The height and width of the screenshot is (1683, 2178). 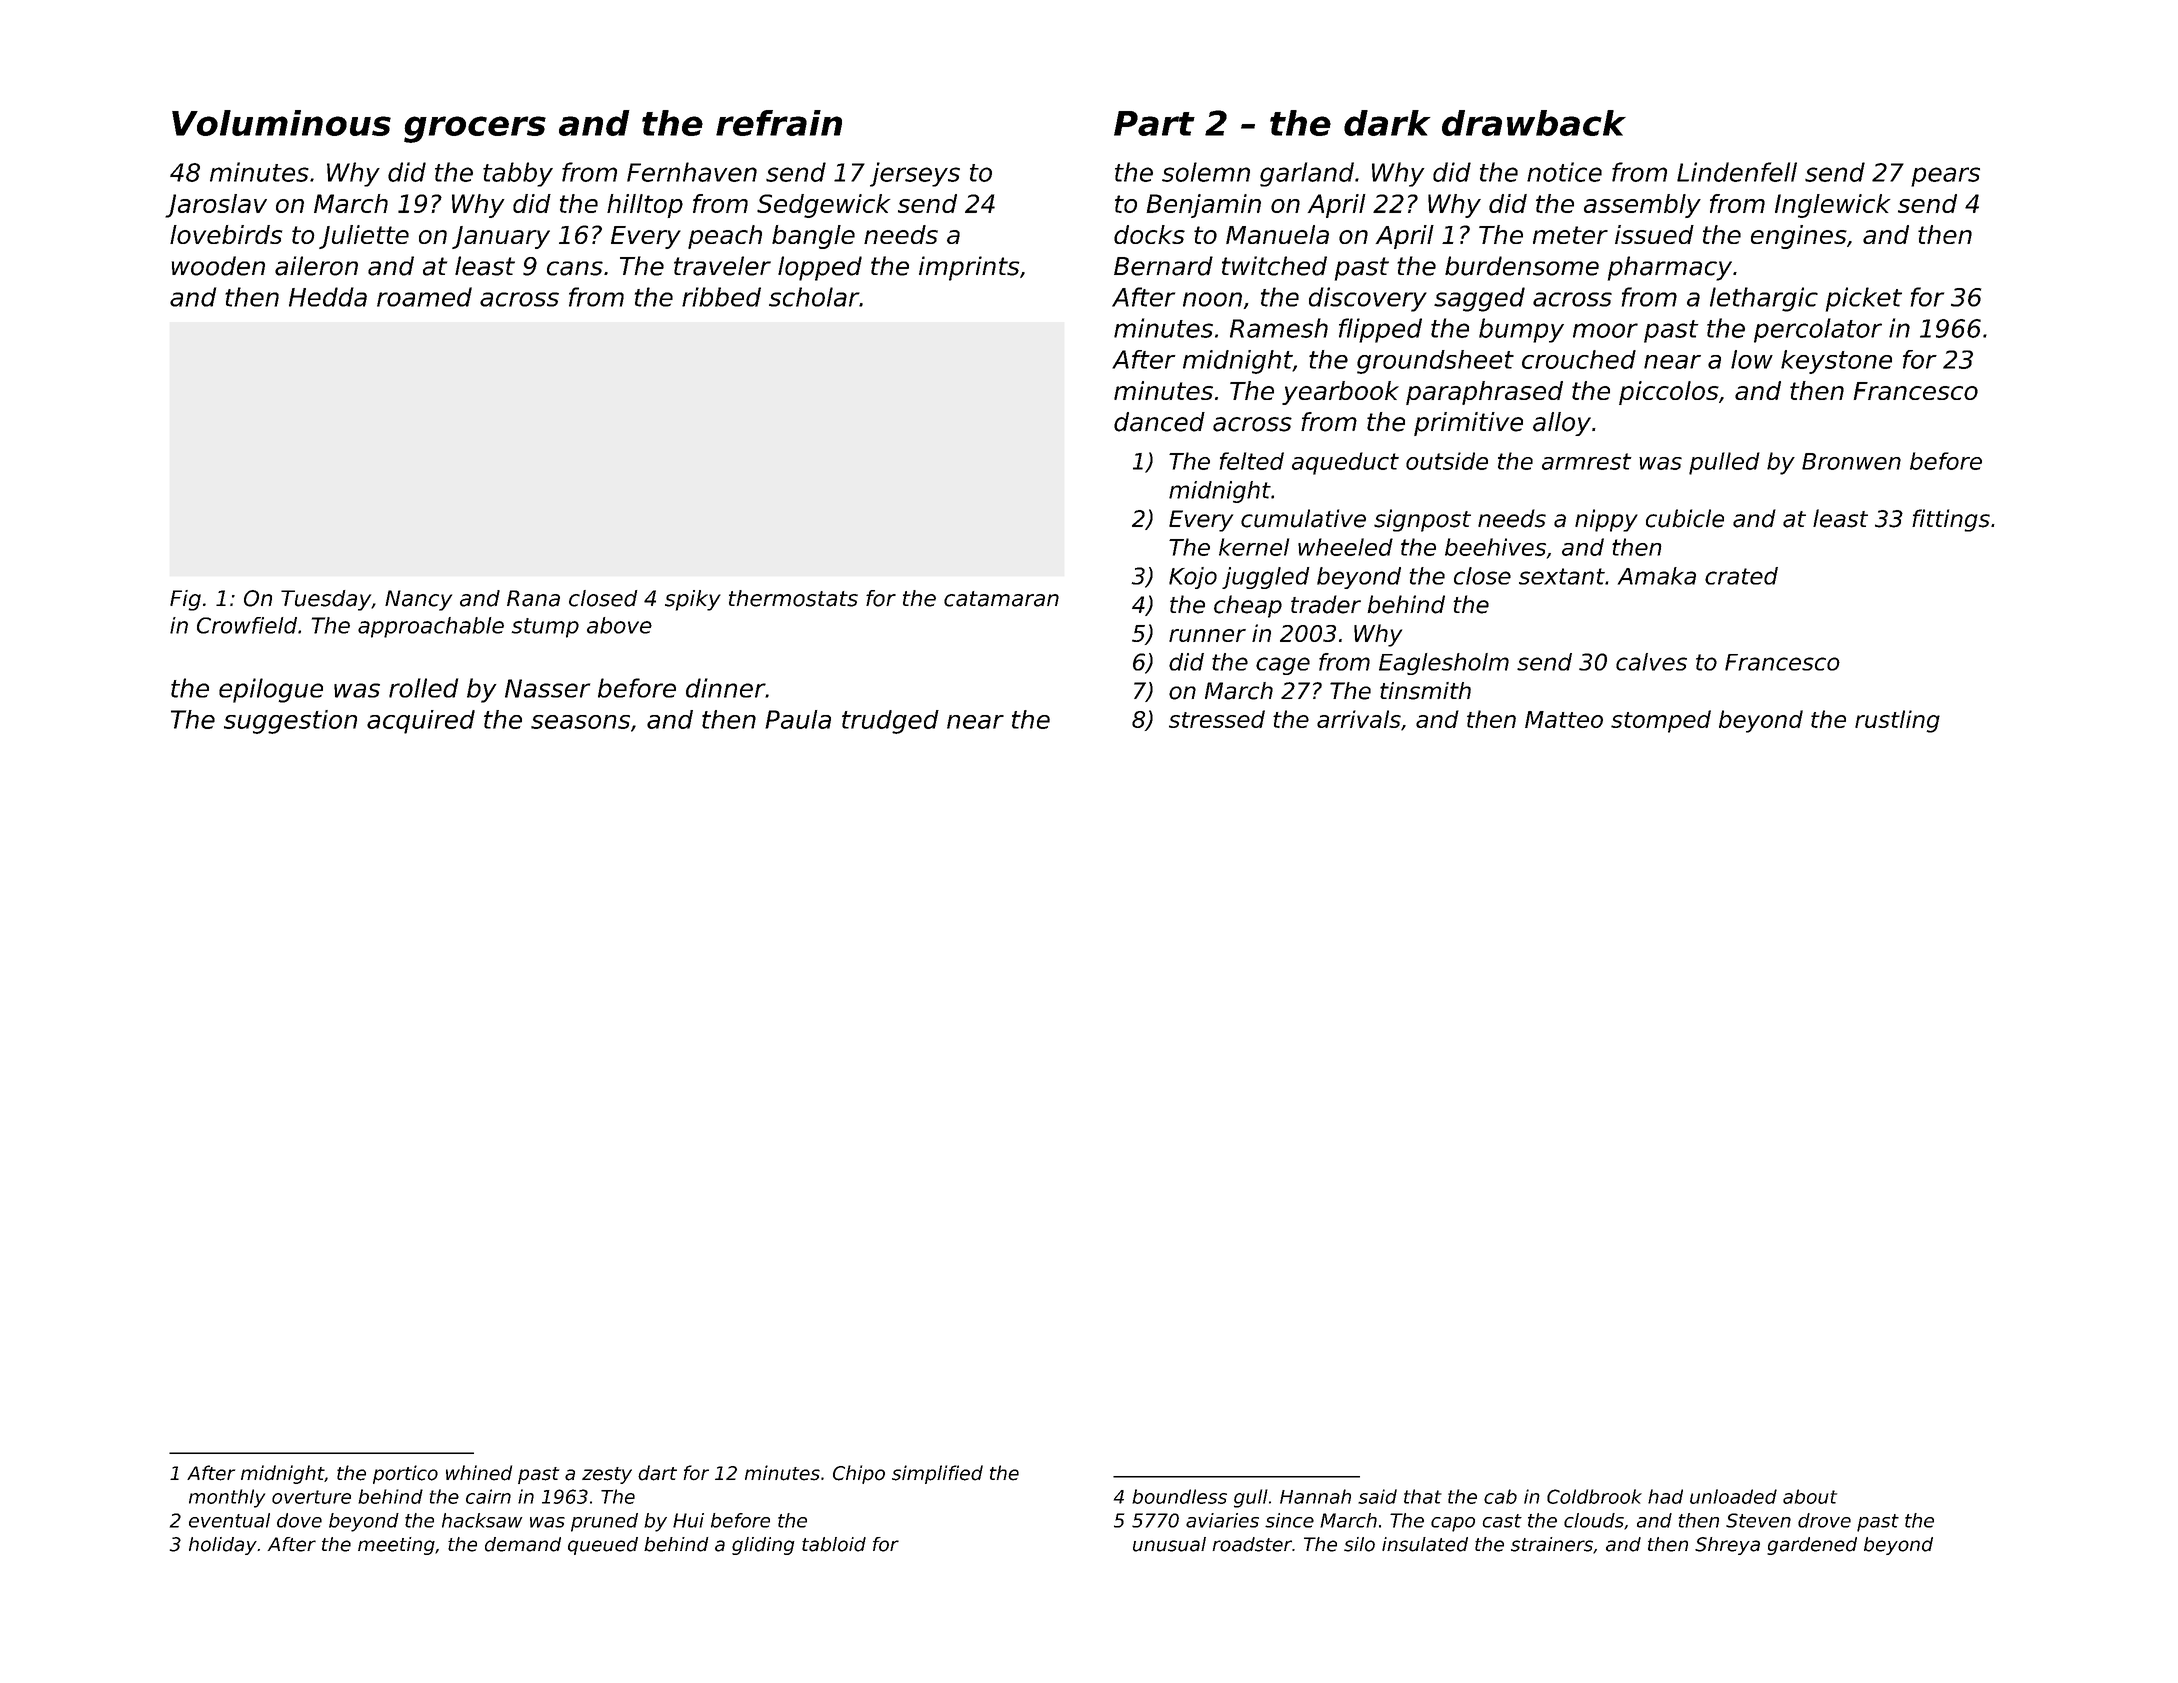 What do you see at coordinates (396, 1546) in the screenshot?
I see `meeting` at bounding box center [396, 1546].
